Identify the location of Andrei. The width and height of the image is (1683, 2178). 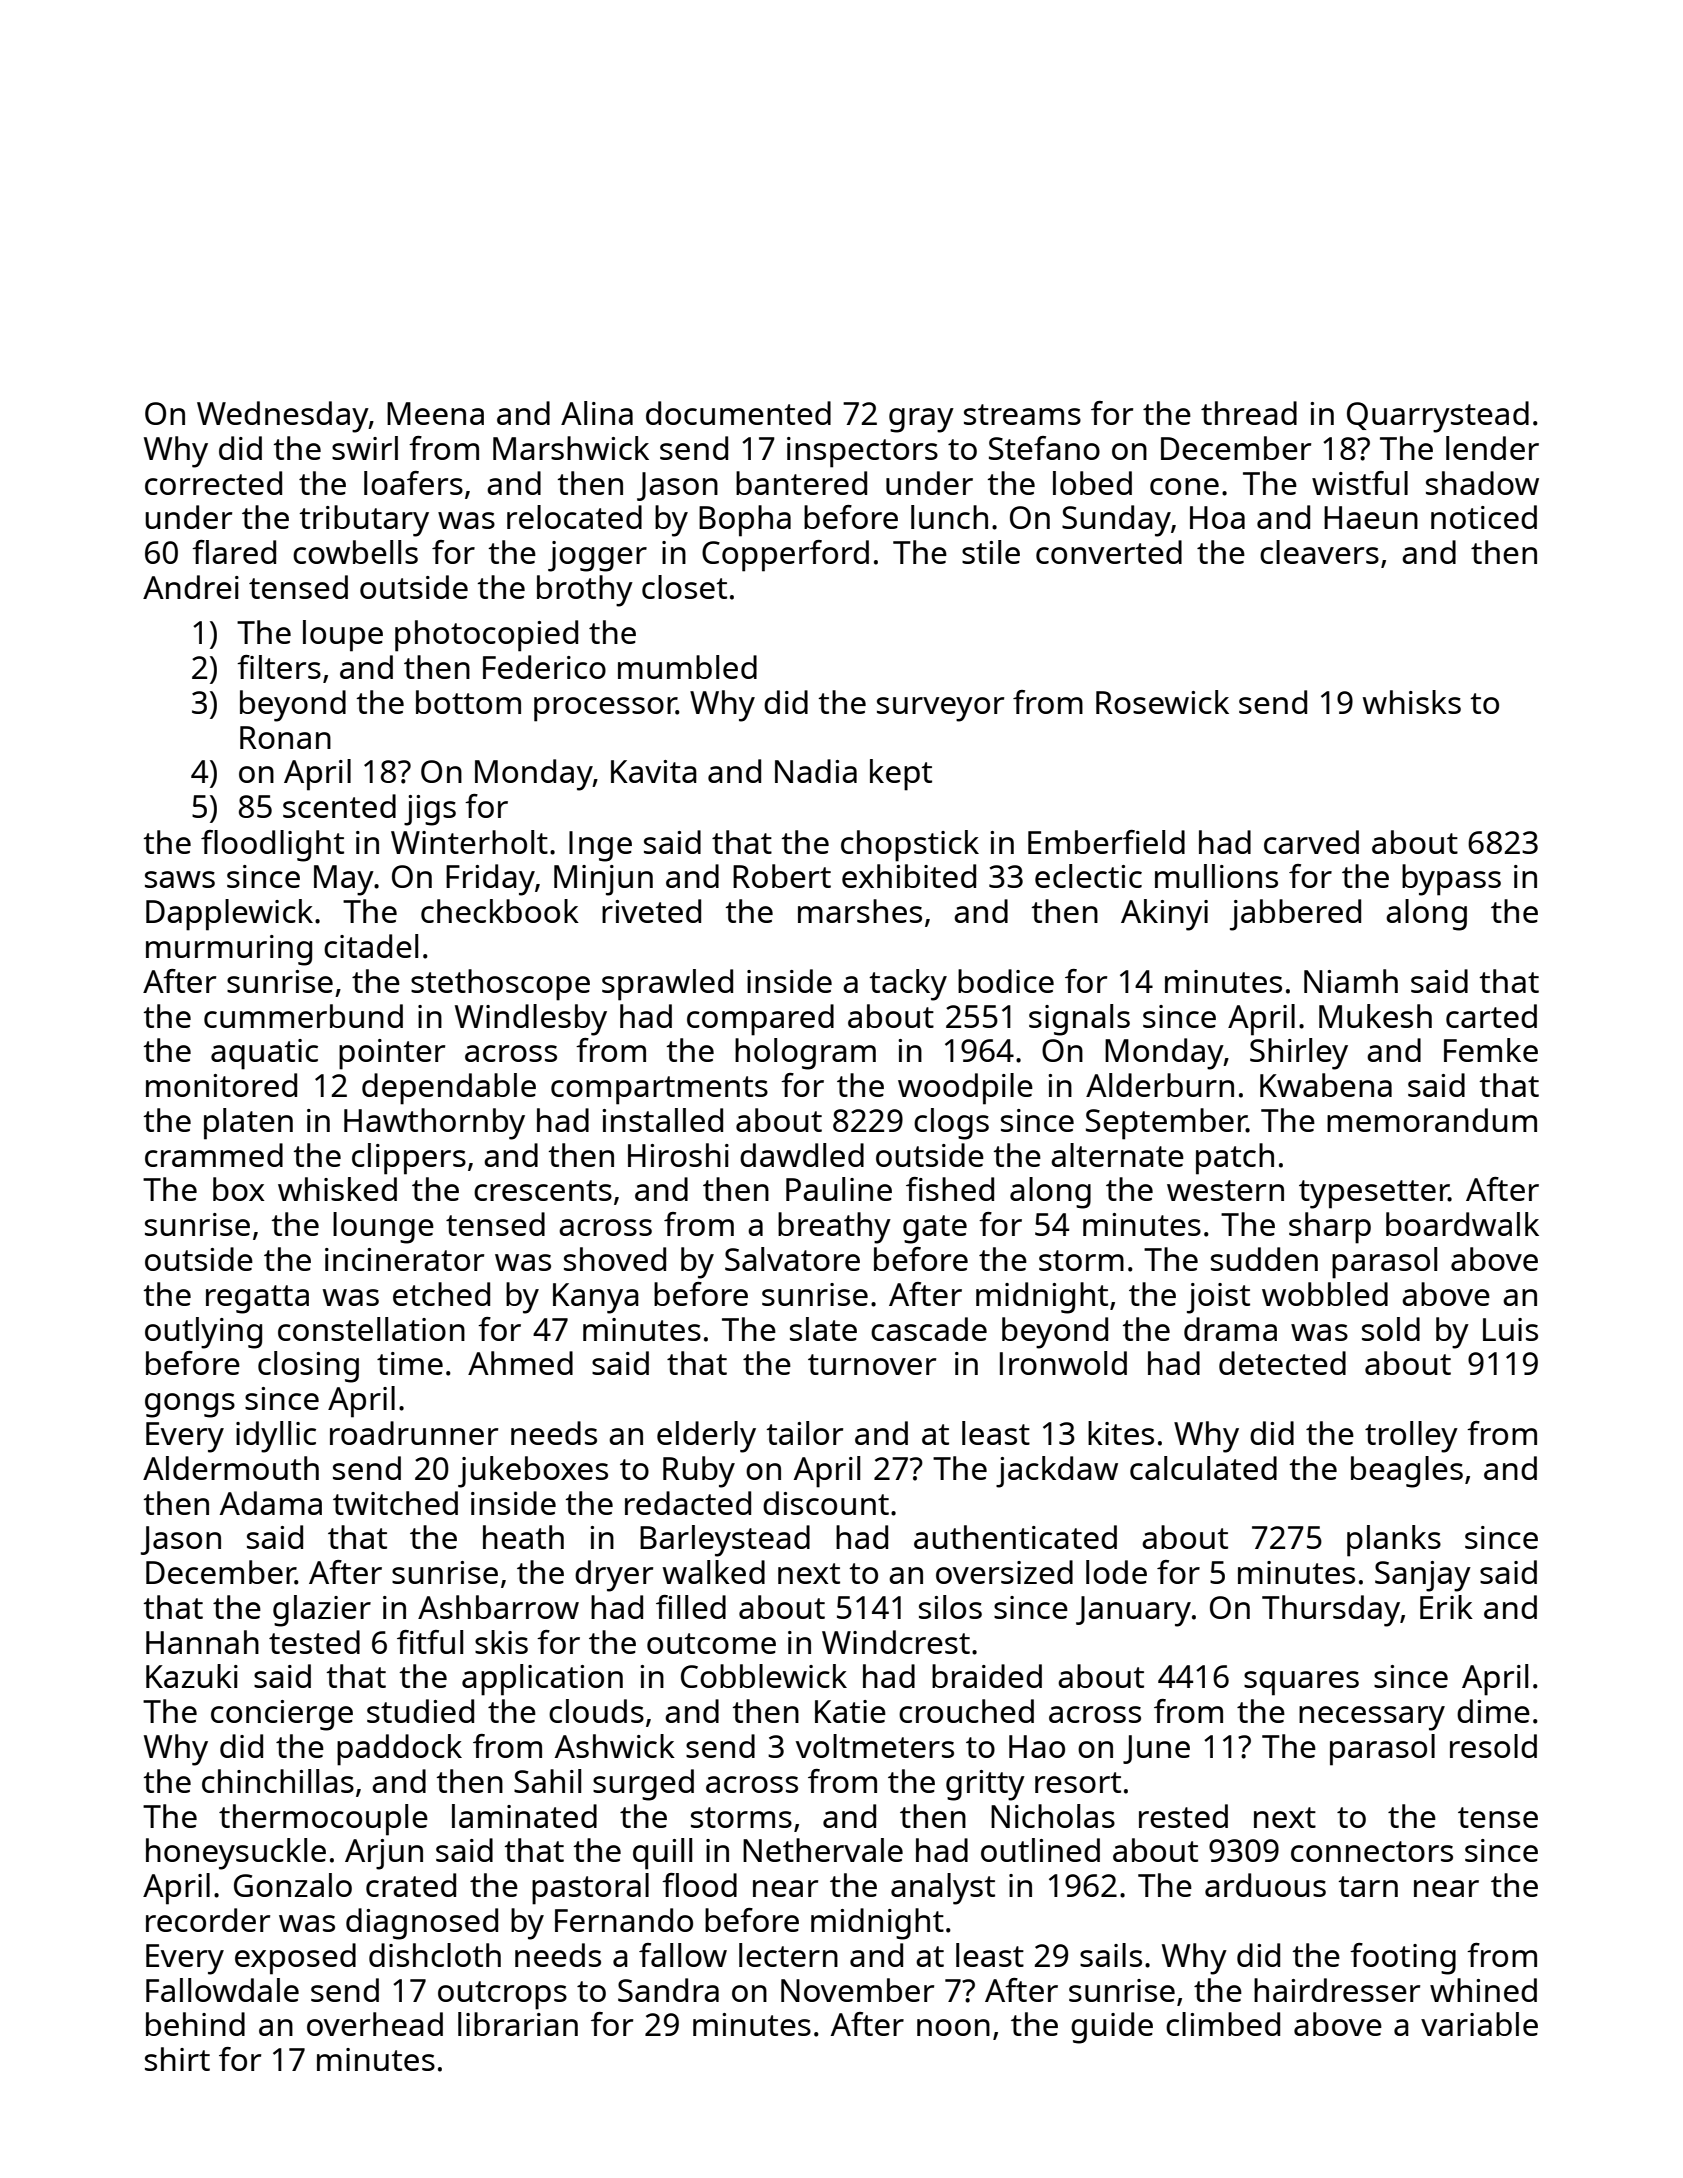
(191, 587).
